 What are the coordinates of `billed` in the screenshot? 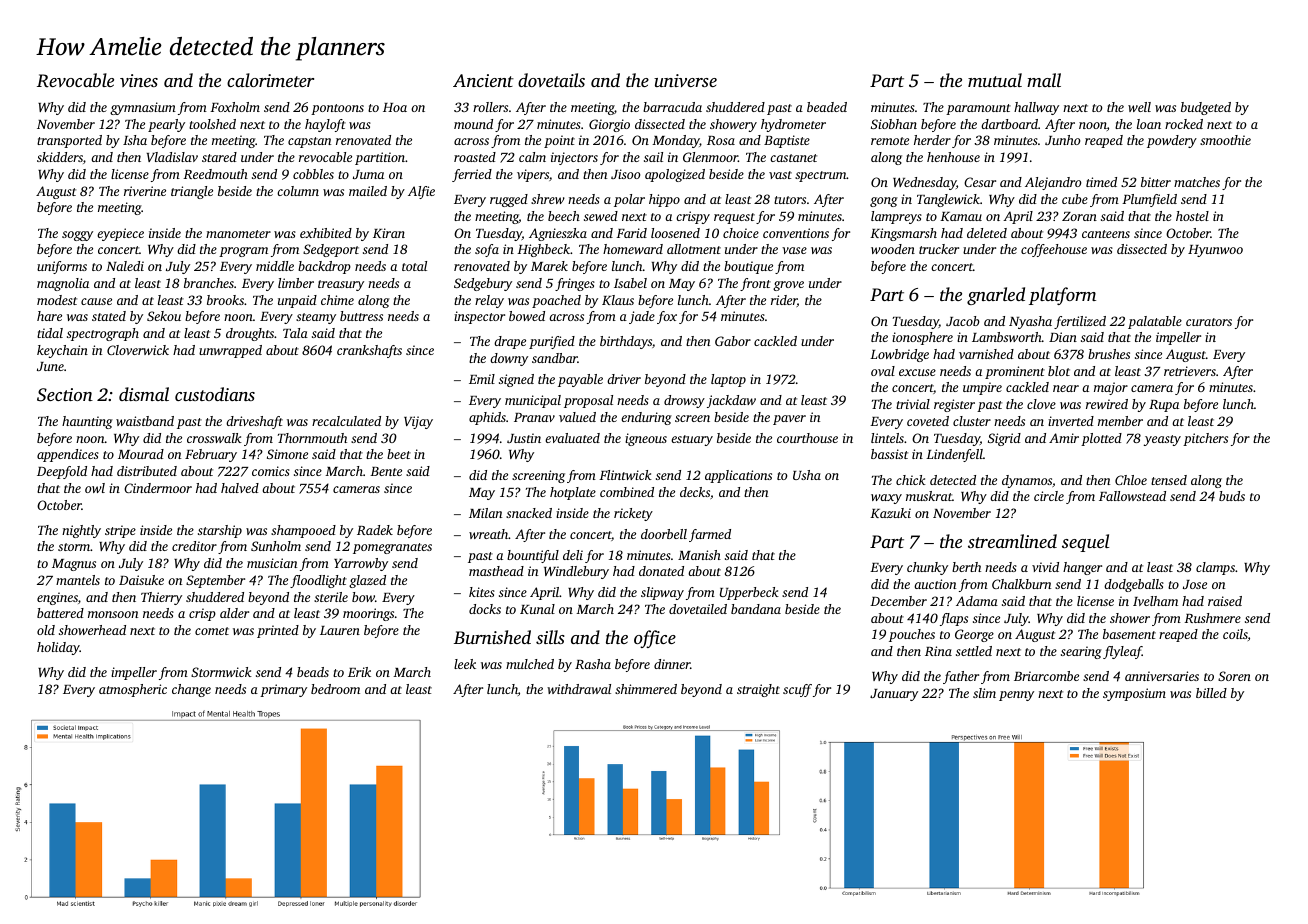 It's located at (1211, 693).
